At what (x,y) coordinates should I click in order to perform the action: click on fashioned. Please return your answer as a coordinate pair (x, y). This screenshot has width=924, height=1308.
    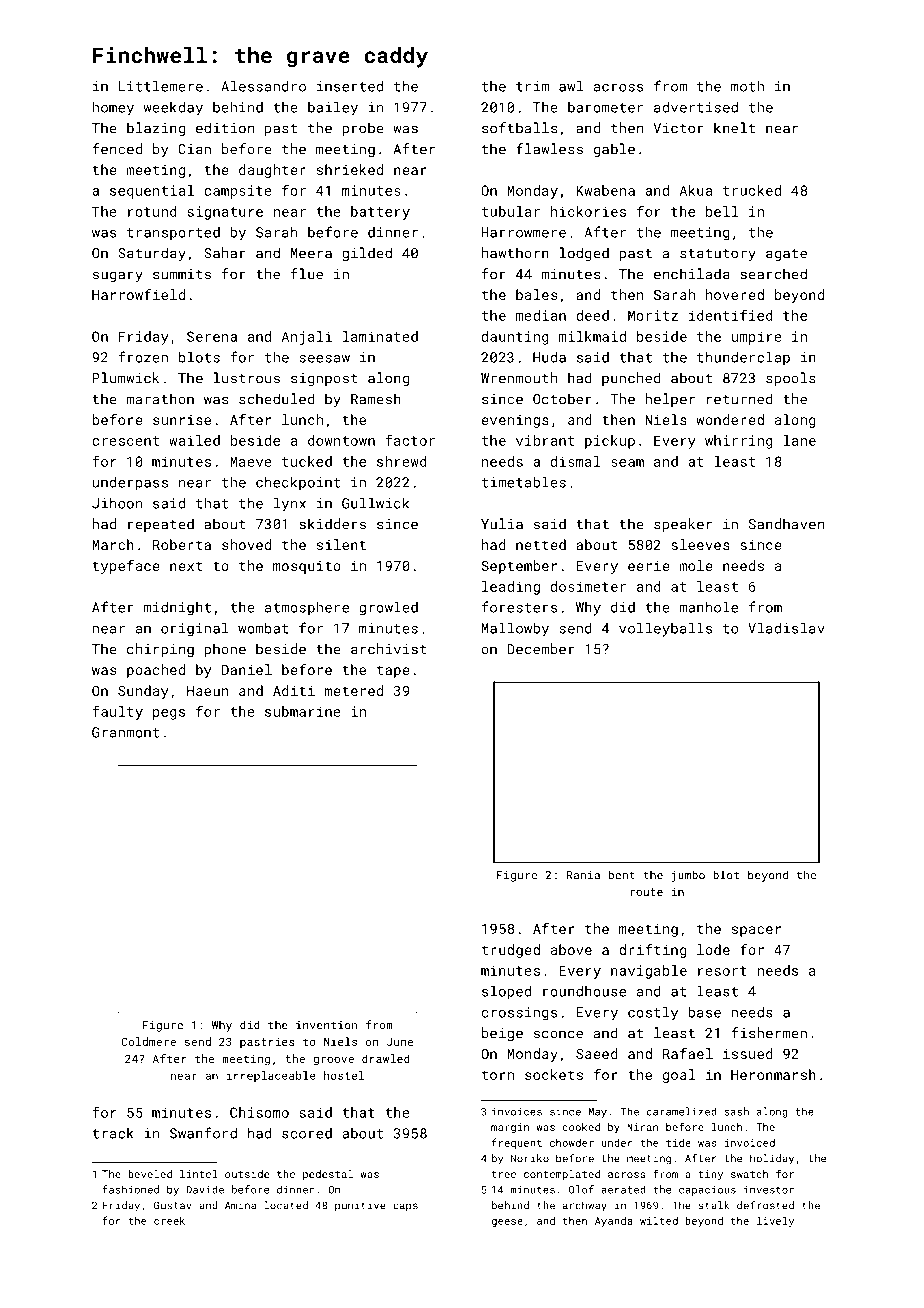
    Looking at the image, I should click on (130, 1189).
